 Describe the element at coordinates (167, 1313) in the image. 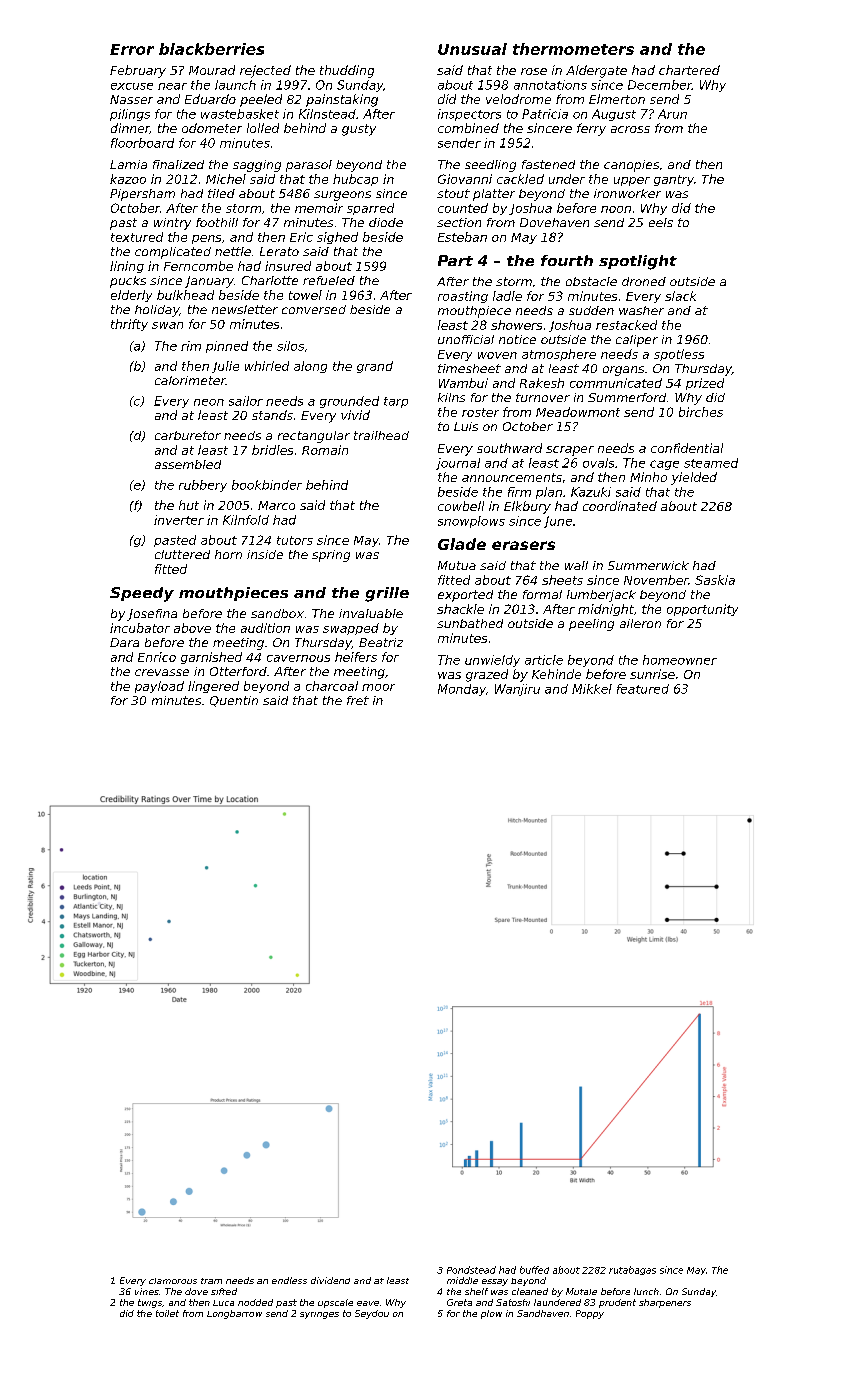

I see `toilet` at that location.
